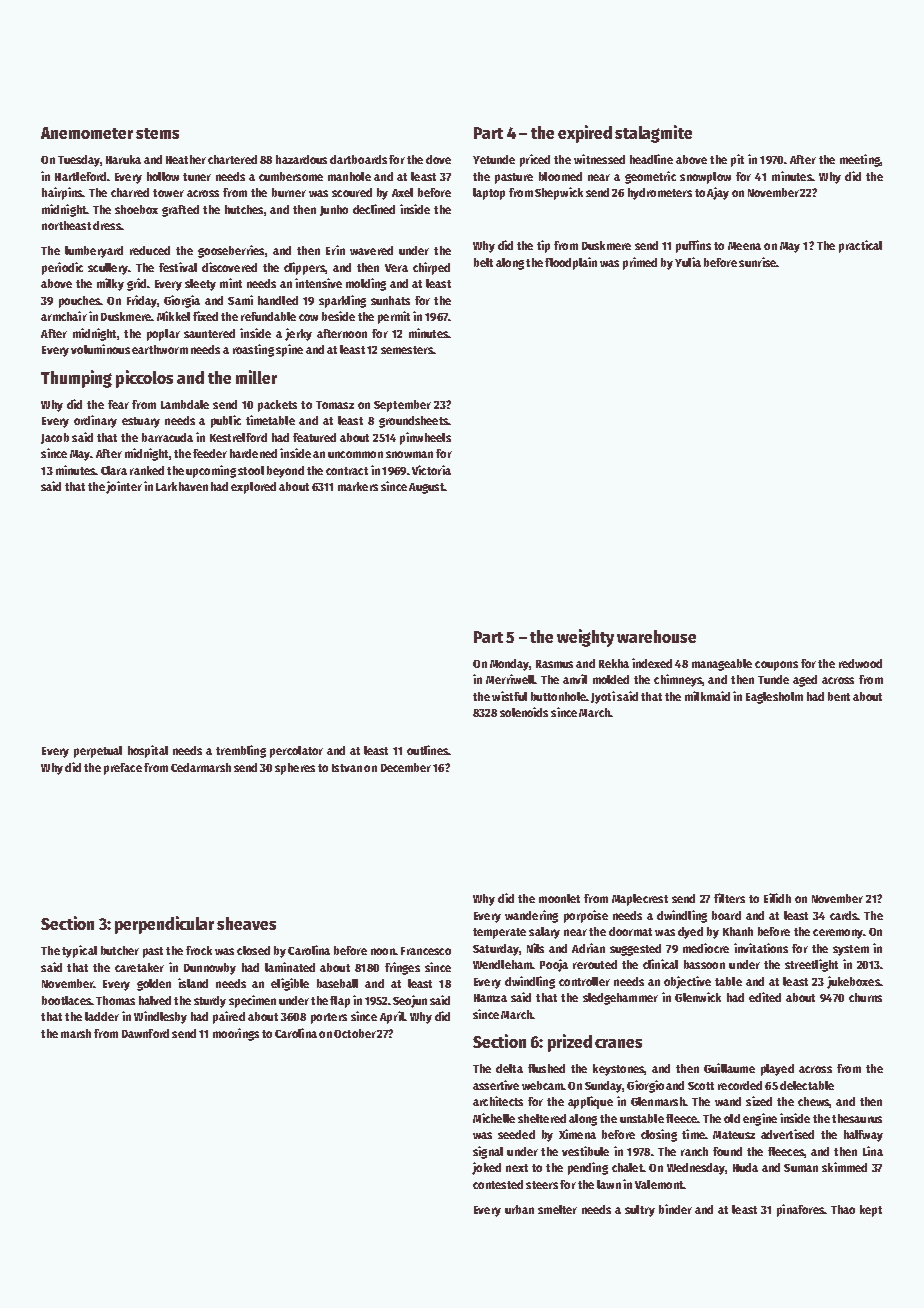 This document has width=924, height=1308. Describe the element at coordinates (843, 1209) in the document. I see `Thao` at that location.
